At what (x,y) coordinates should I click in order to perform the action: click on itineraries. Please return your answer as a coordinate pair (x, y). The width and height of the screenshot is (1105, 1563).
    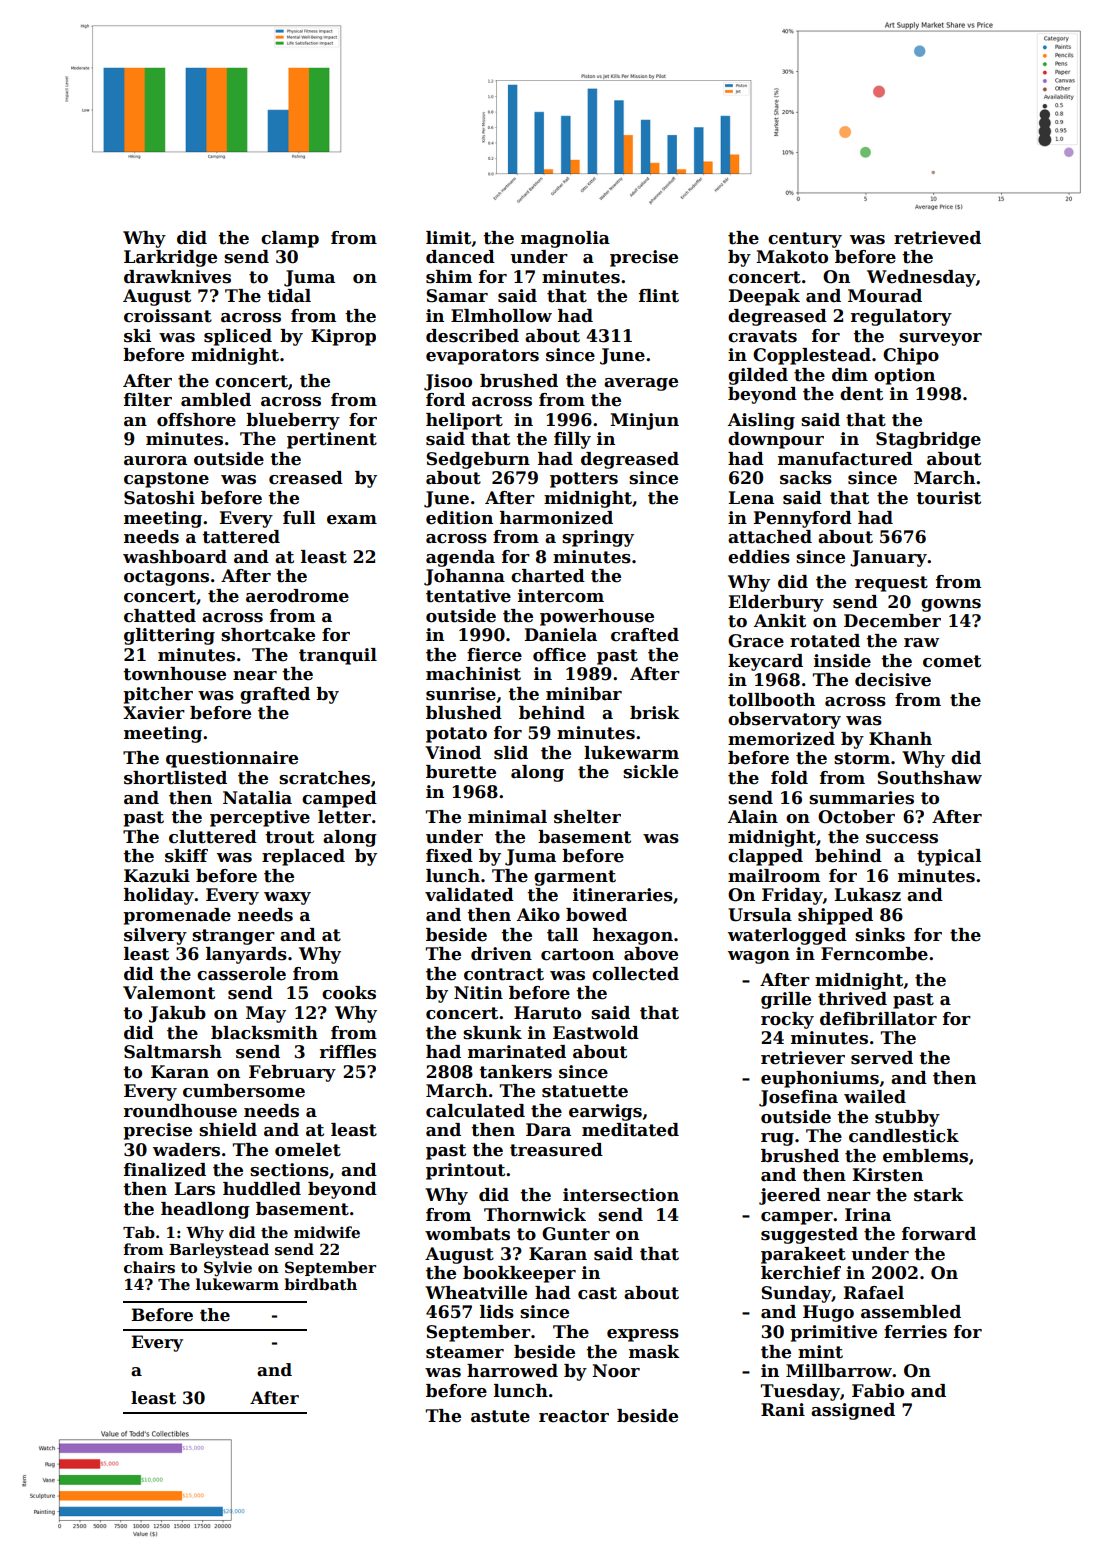
    Looking at the image, I should click on (623, 895).
